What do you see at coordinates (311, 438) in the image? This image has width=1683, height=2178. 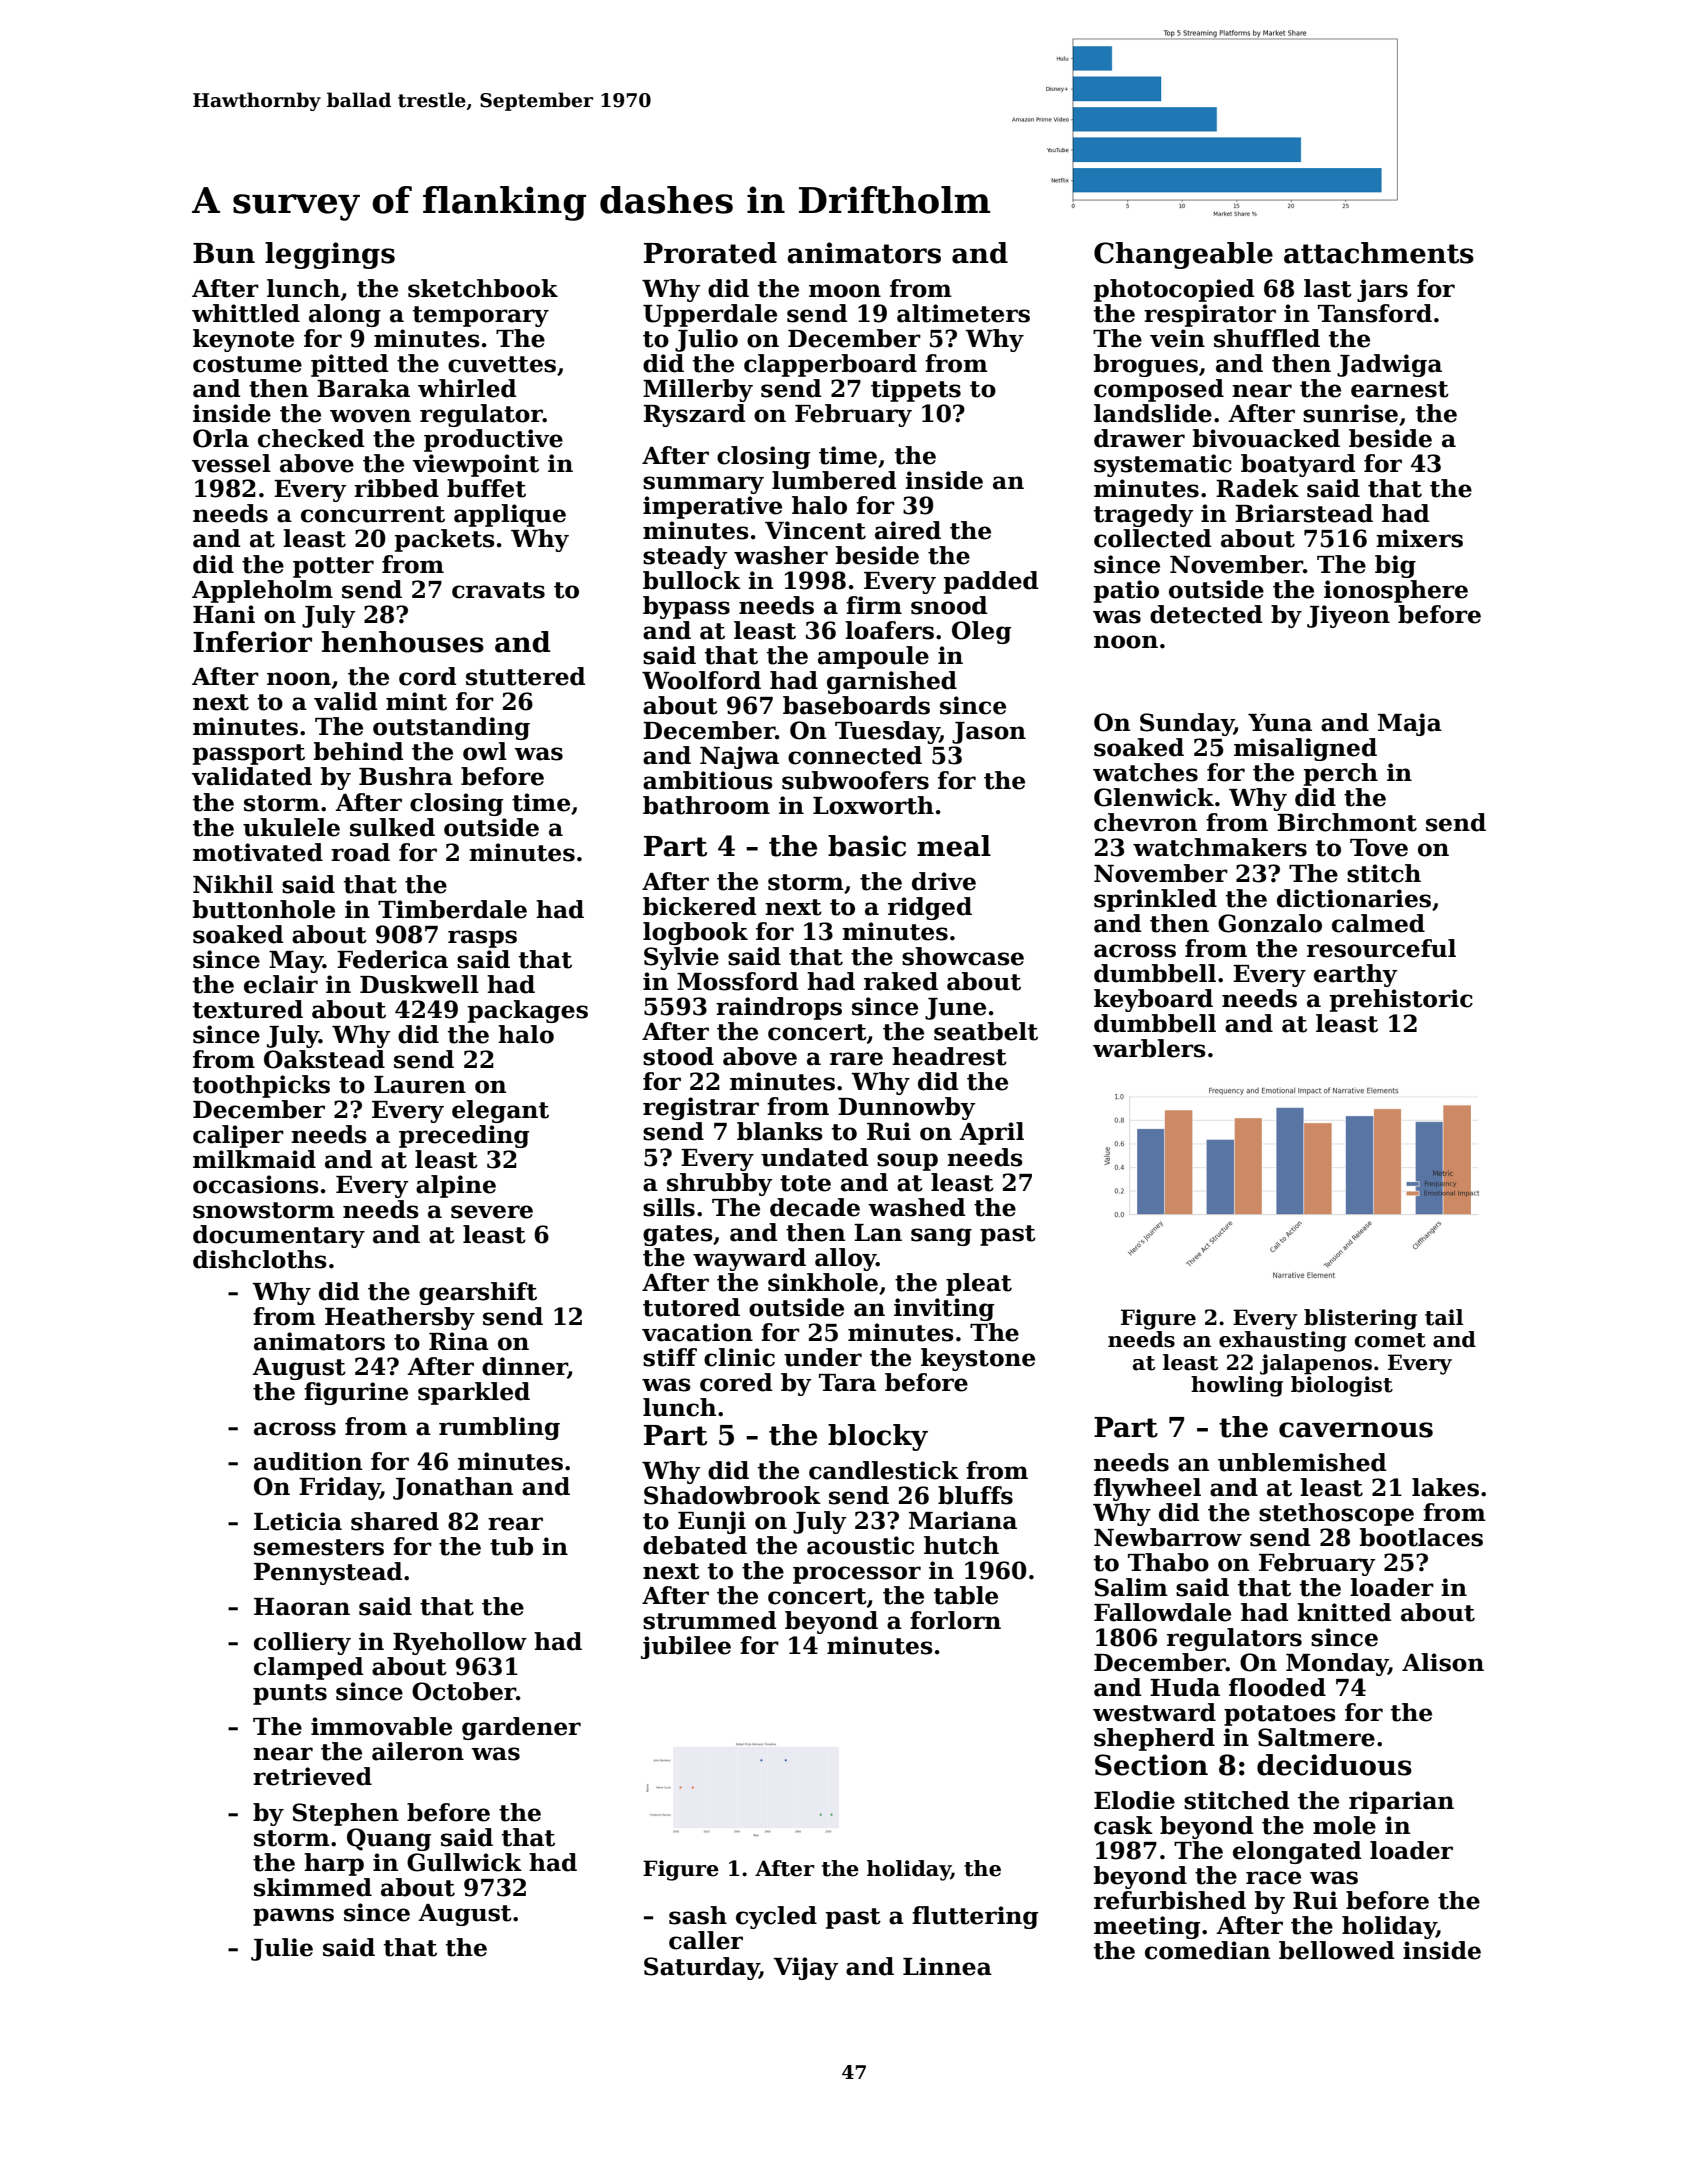 I see `checked` at bounding box center [311, 438].
